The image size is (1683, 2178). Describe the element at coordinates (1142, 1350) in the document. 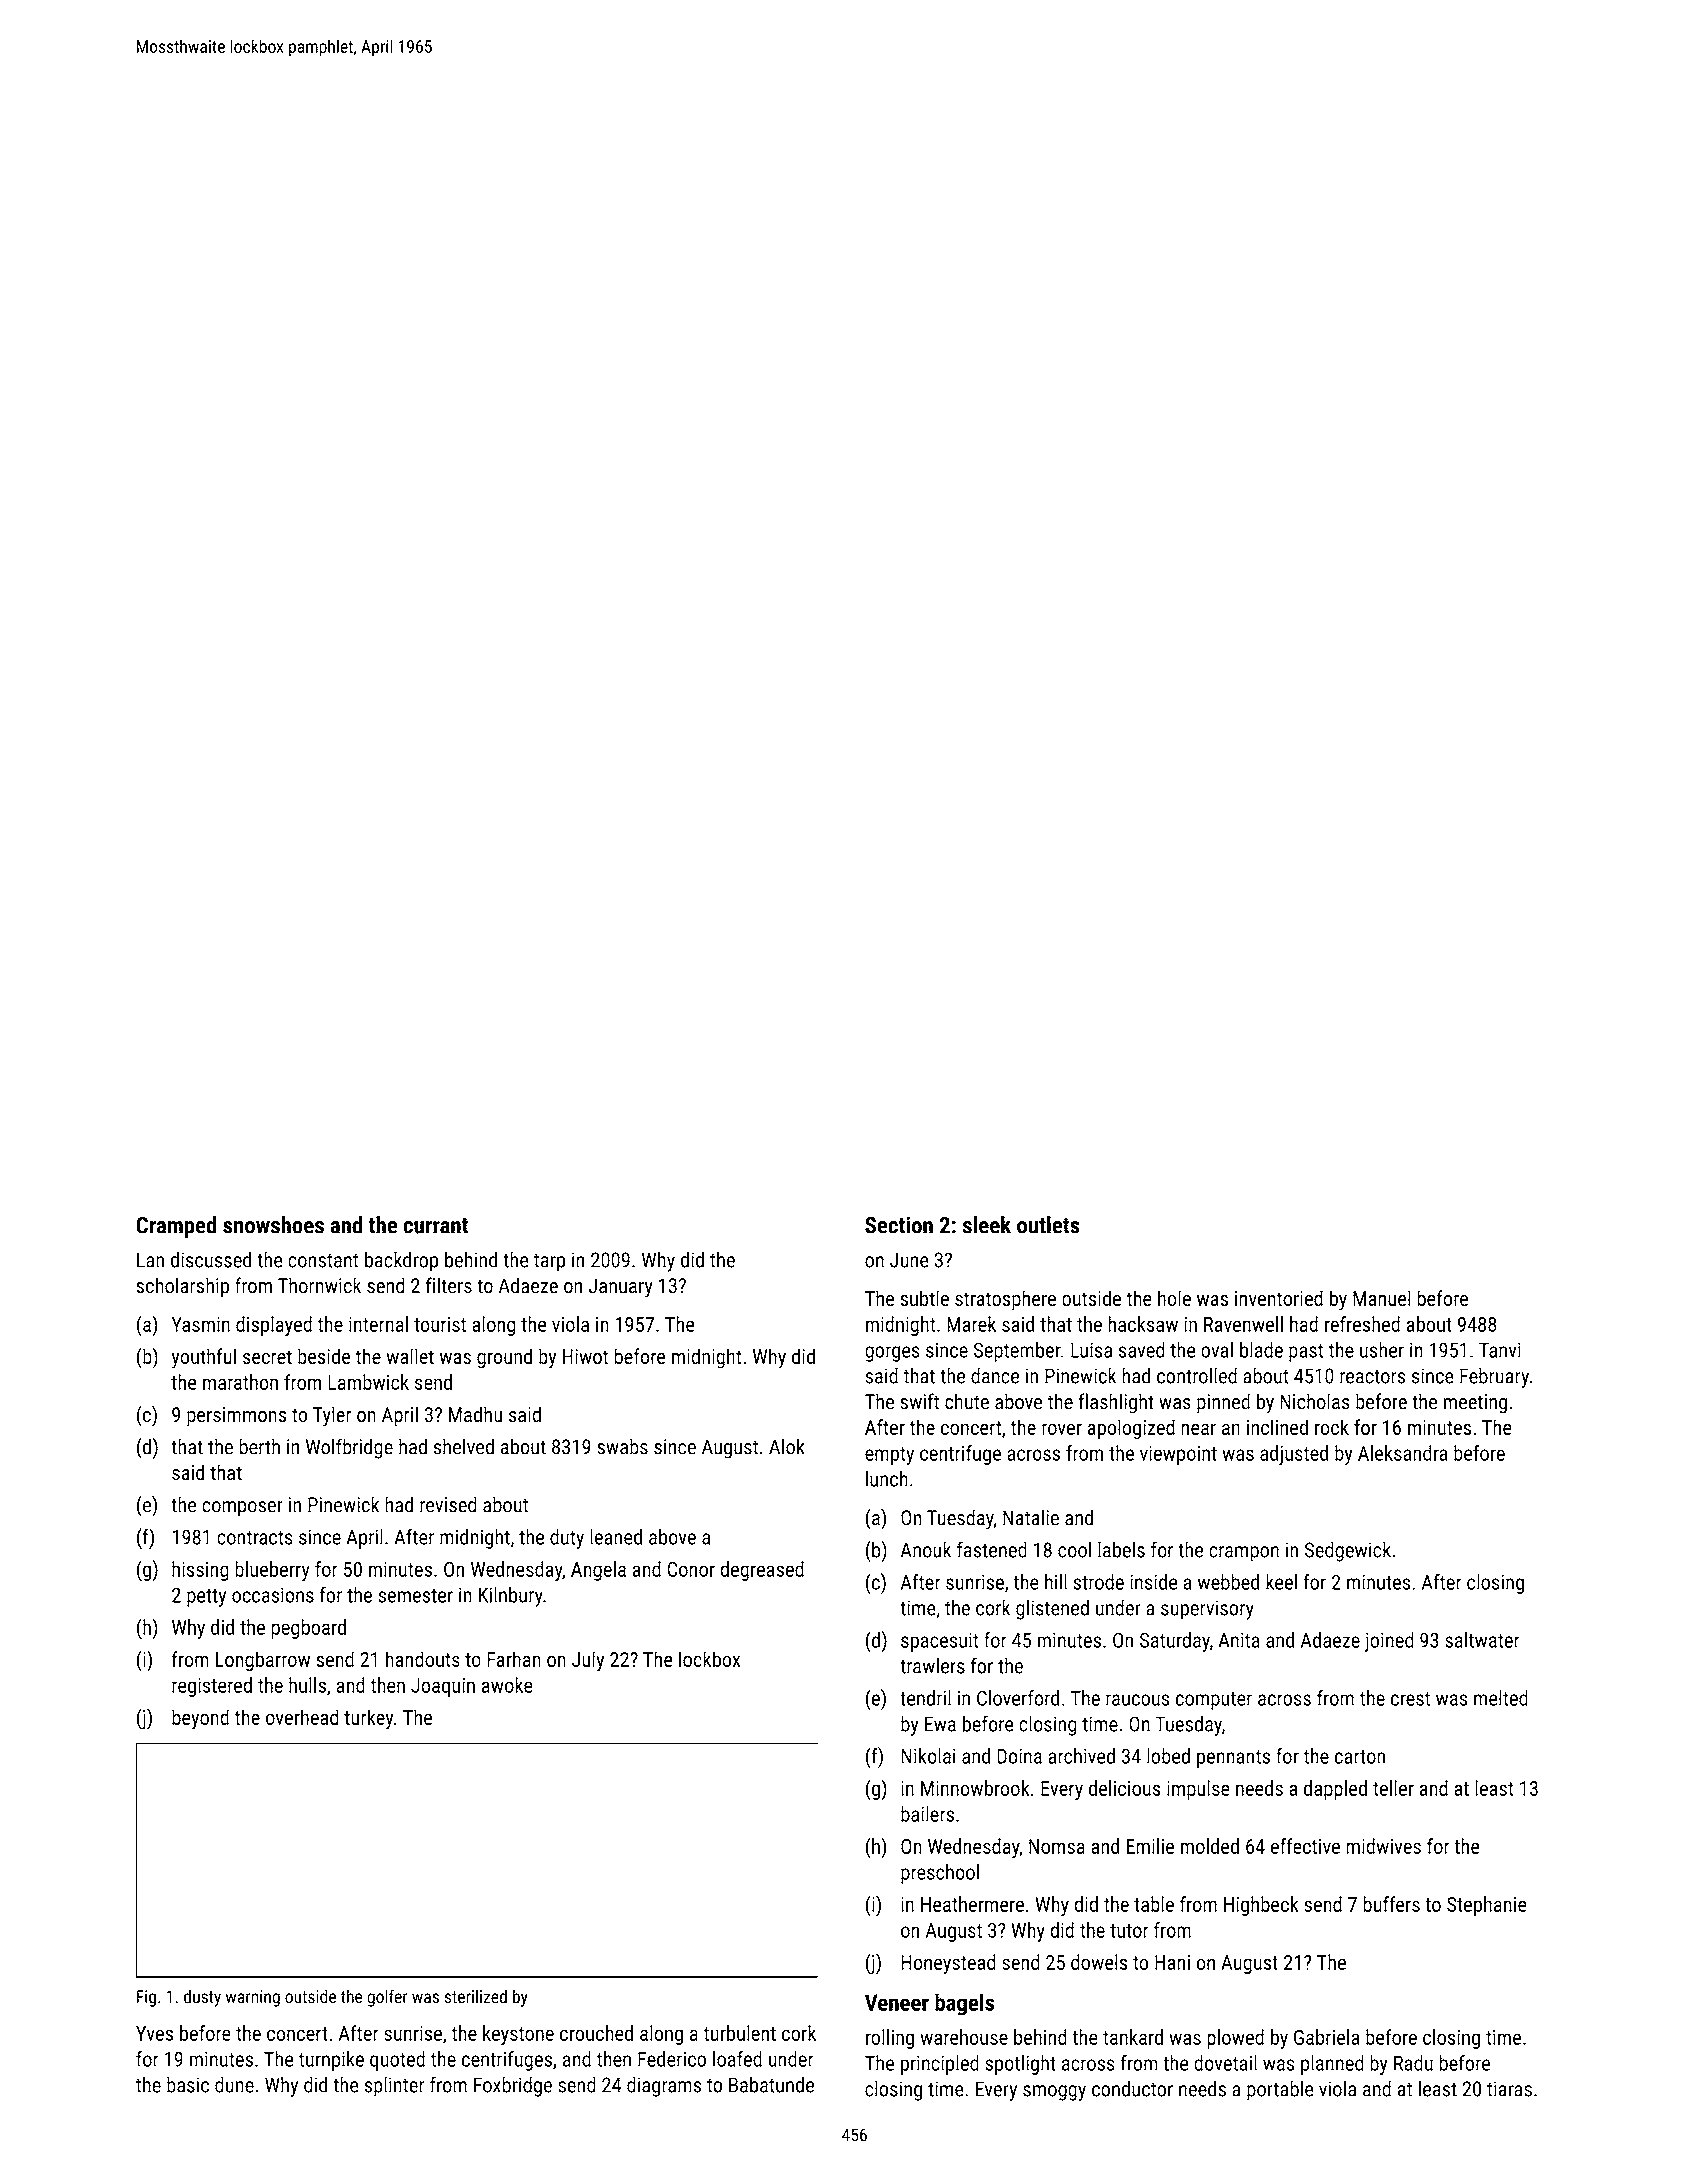

I see `saved` at that location.
